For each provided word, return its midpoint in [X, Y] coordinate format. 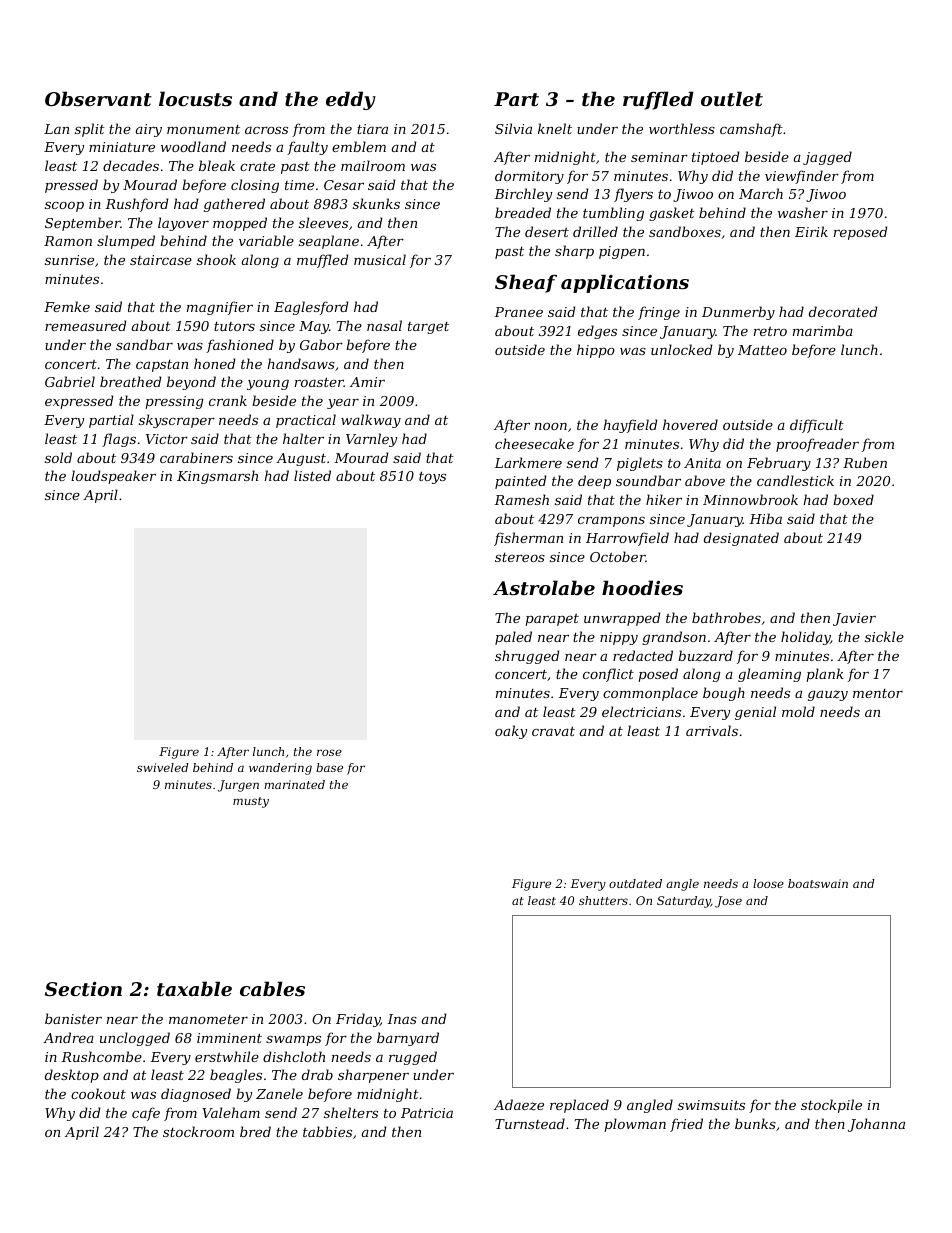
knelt [555, 128]
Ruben [865, 462]
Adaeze [519, 1105]
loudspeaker [113, 477]
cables [272, 988]
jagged [827, 158]
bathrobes [726, 617]
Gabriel [70, 381]
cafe [146, 1114]
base [329, 767]
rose [329, 752]
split [90, 130]
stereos [520, 557]
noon [551, 426]
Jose [728, 902]
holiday [805, 638]
